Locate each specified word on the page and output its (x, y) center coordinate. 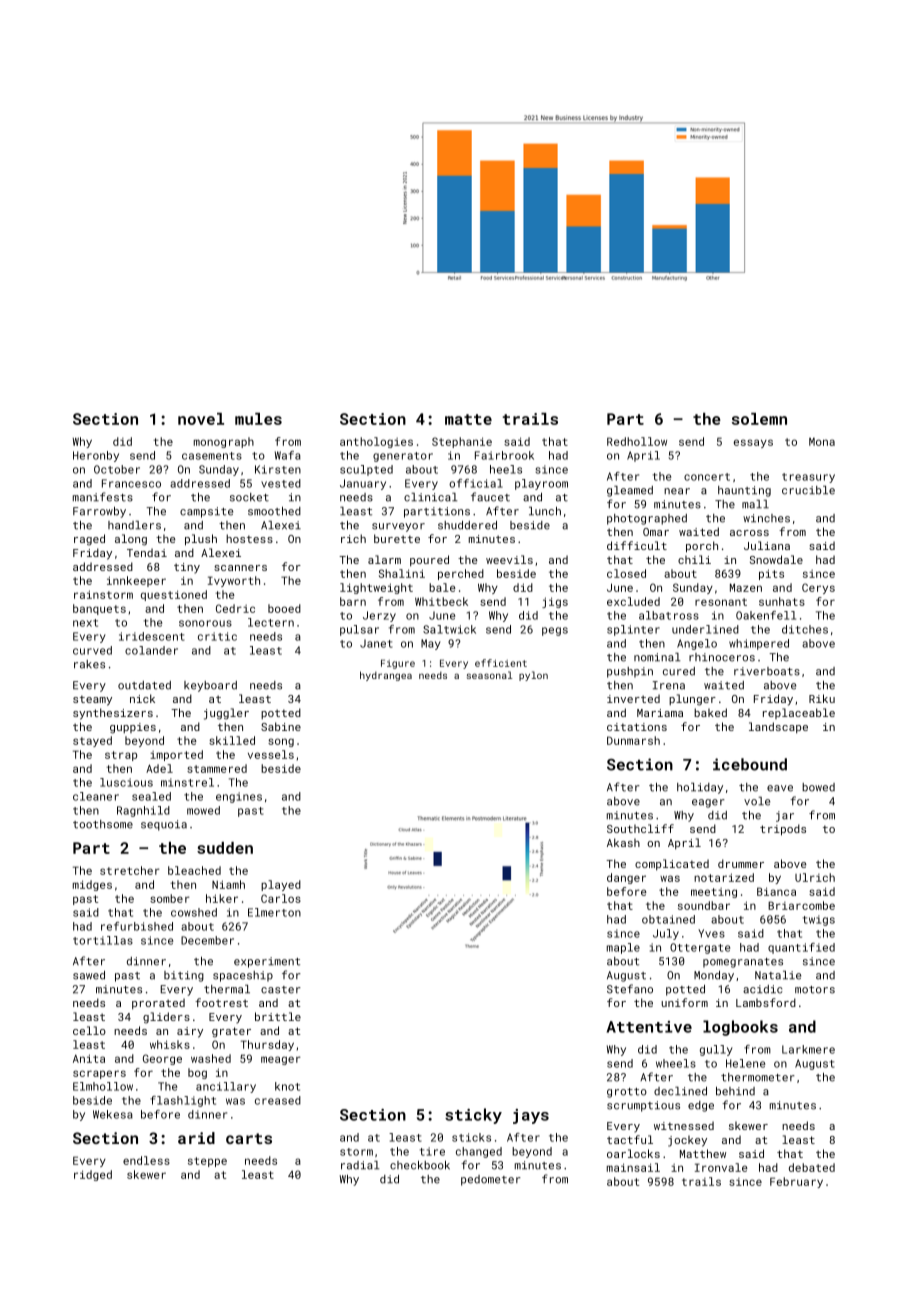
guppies (133, 728)
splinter (633, 630)
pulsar (359, 630)
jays (531, 1116)
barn (353, 601)
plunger (692, 700)
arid (196, 1138)
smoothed (274, 511)
